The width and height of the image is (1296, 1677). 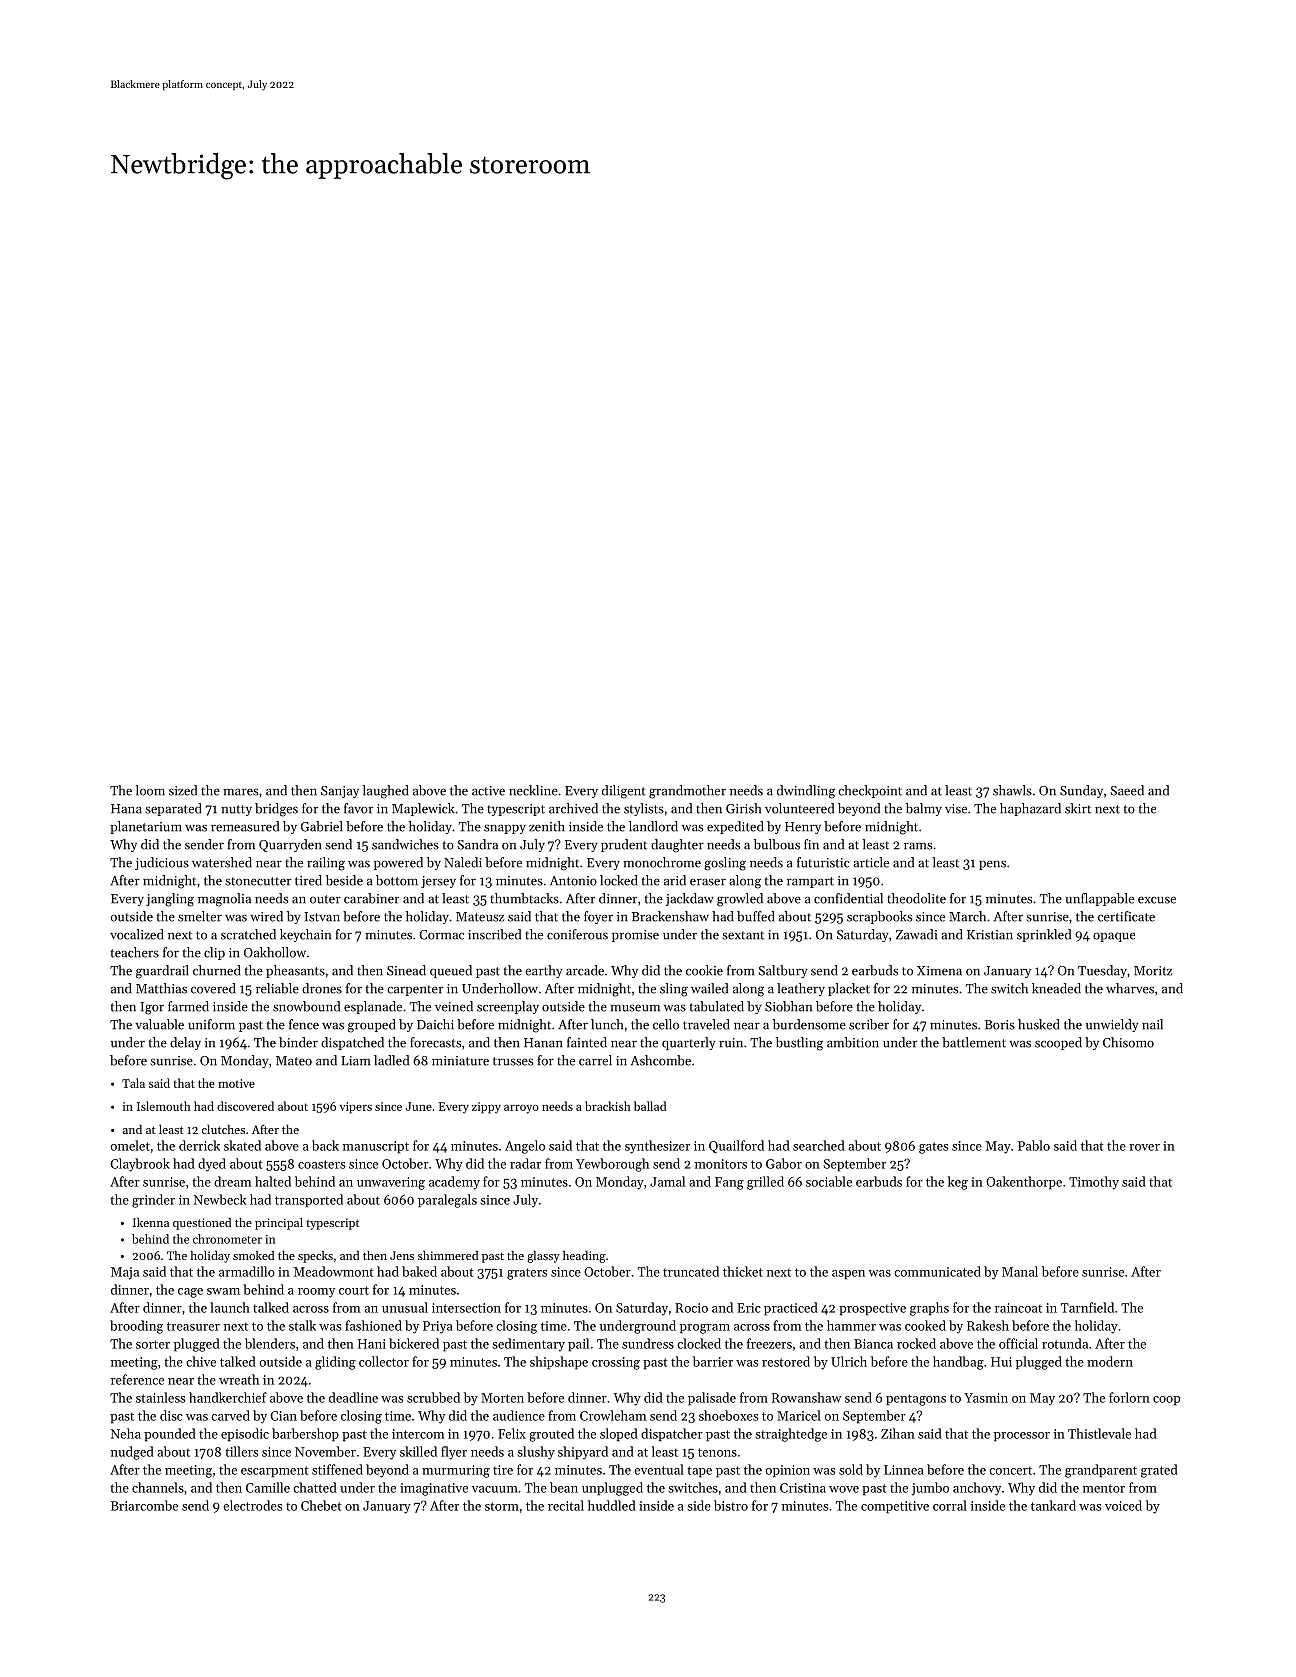 What do you see at coordinates (712, 1399) in the image?
I see `palisade` at bounding box center [712, 1399].
